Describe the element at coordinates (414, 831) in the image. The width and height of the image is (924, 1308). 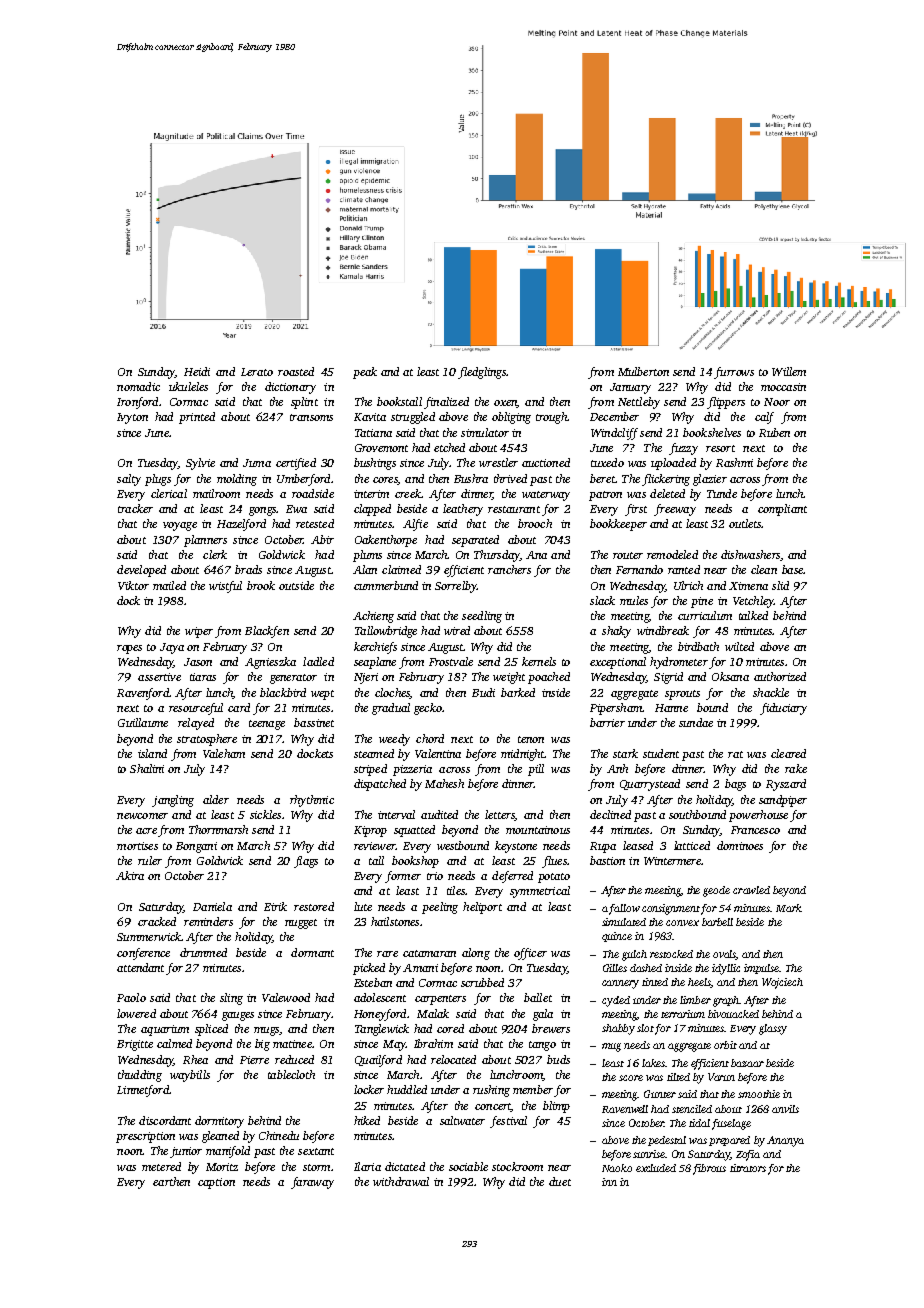
I see `squatted` at that location.
